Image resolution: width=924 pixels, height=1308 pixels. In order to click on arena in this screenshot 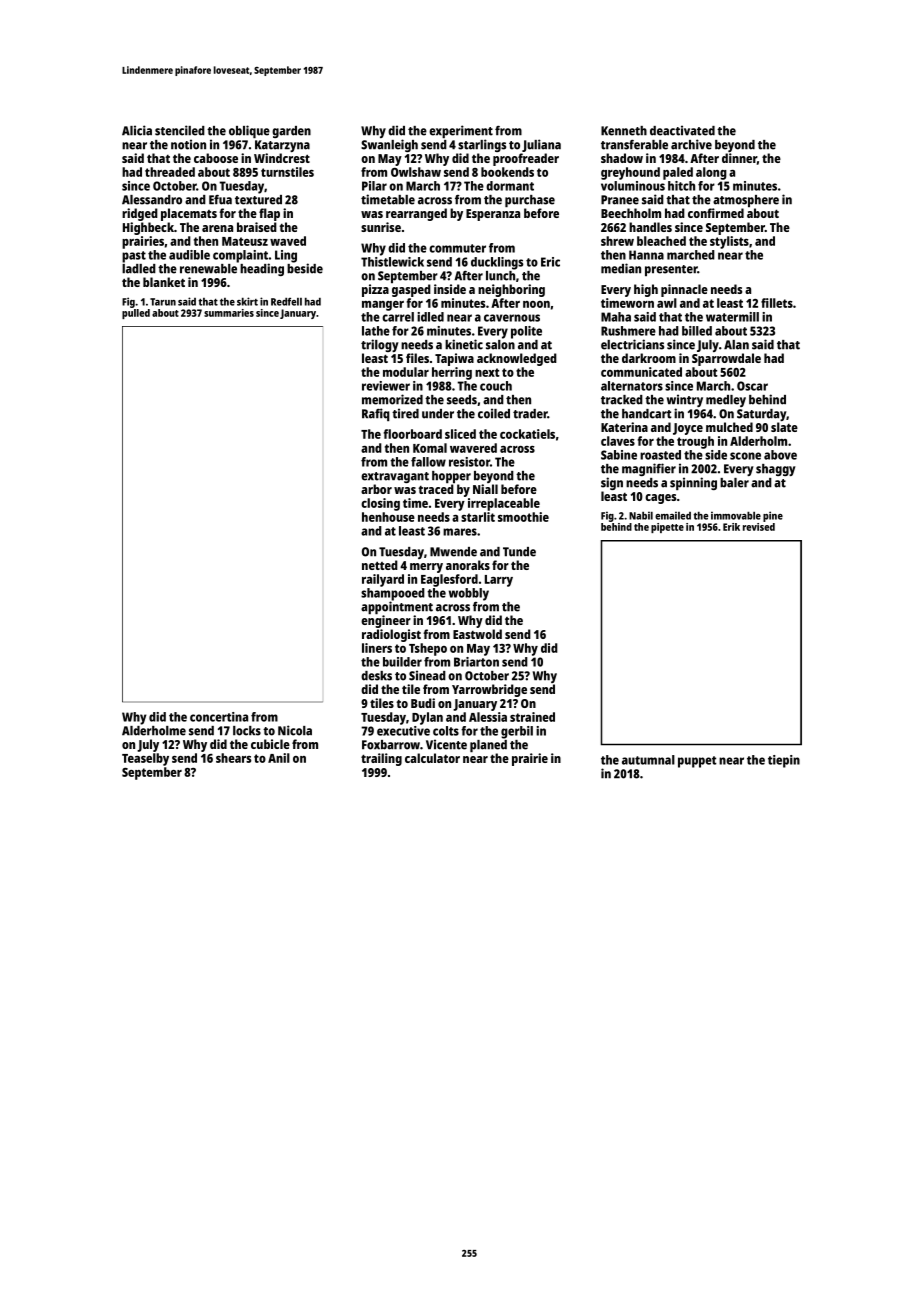, I will do `click(217, 228)`.
